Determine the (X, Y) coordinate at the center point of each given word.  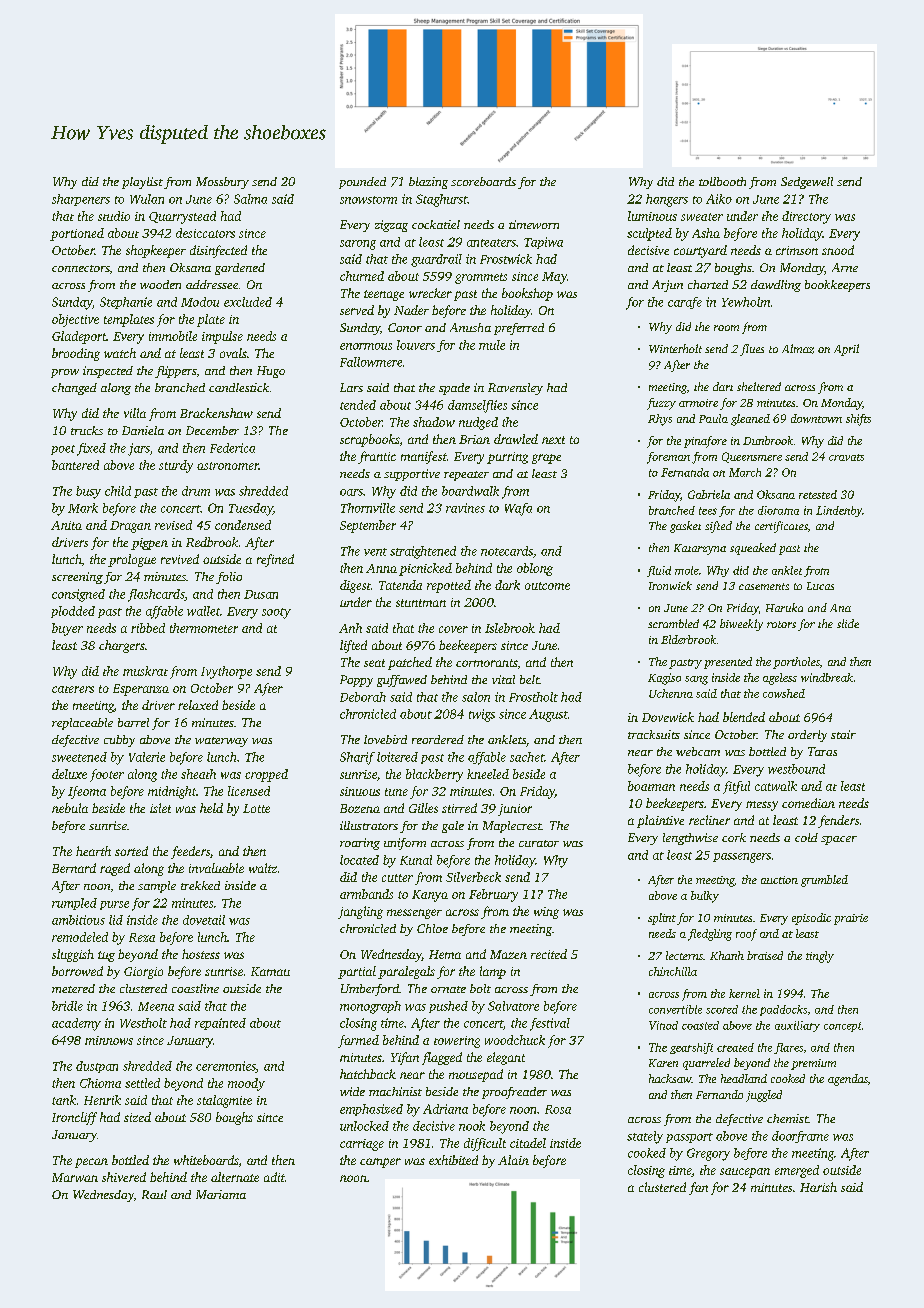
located (359, 860)
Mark (83, 508)
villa (135, 413)
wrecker (430, 293)
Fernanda (685, 472)
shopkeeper (156, 251)
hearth (93, 851)
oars (351, 492)
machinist (395, 1091)
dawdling (776, 286)
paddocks (783, 1010)
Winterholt (675, 348)
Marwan (75, 1177)
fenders (838, 821)
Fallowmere (371, 362)
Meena (156, 1006)
